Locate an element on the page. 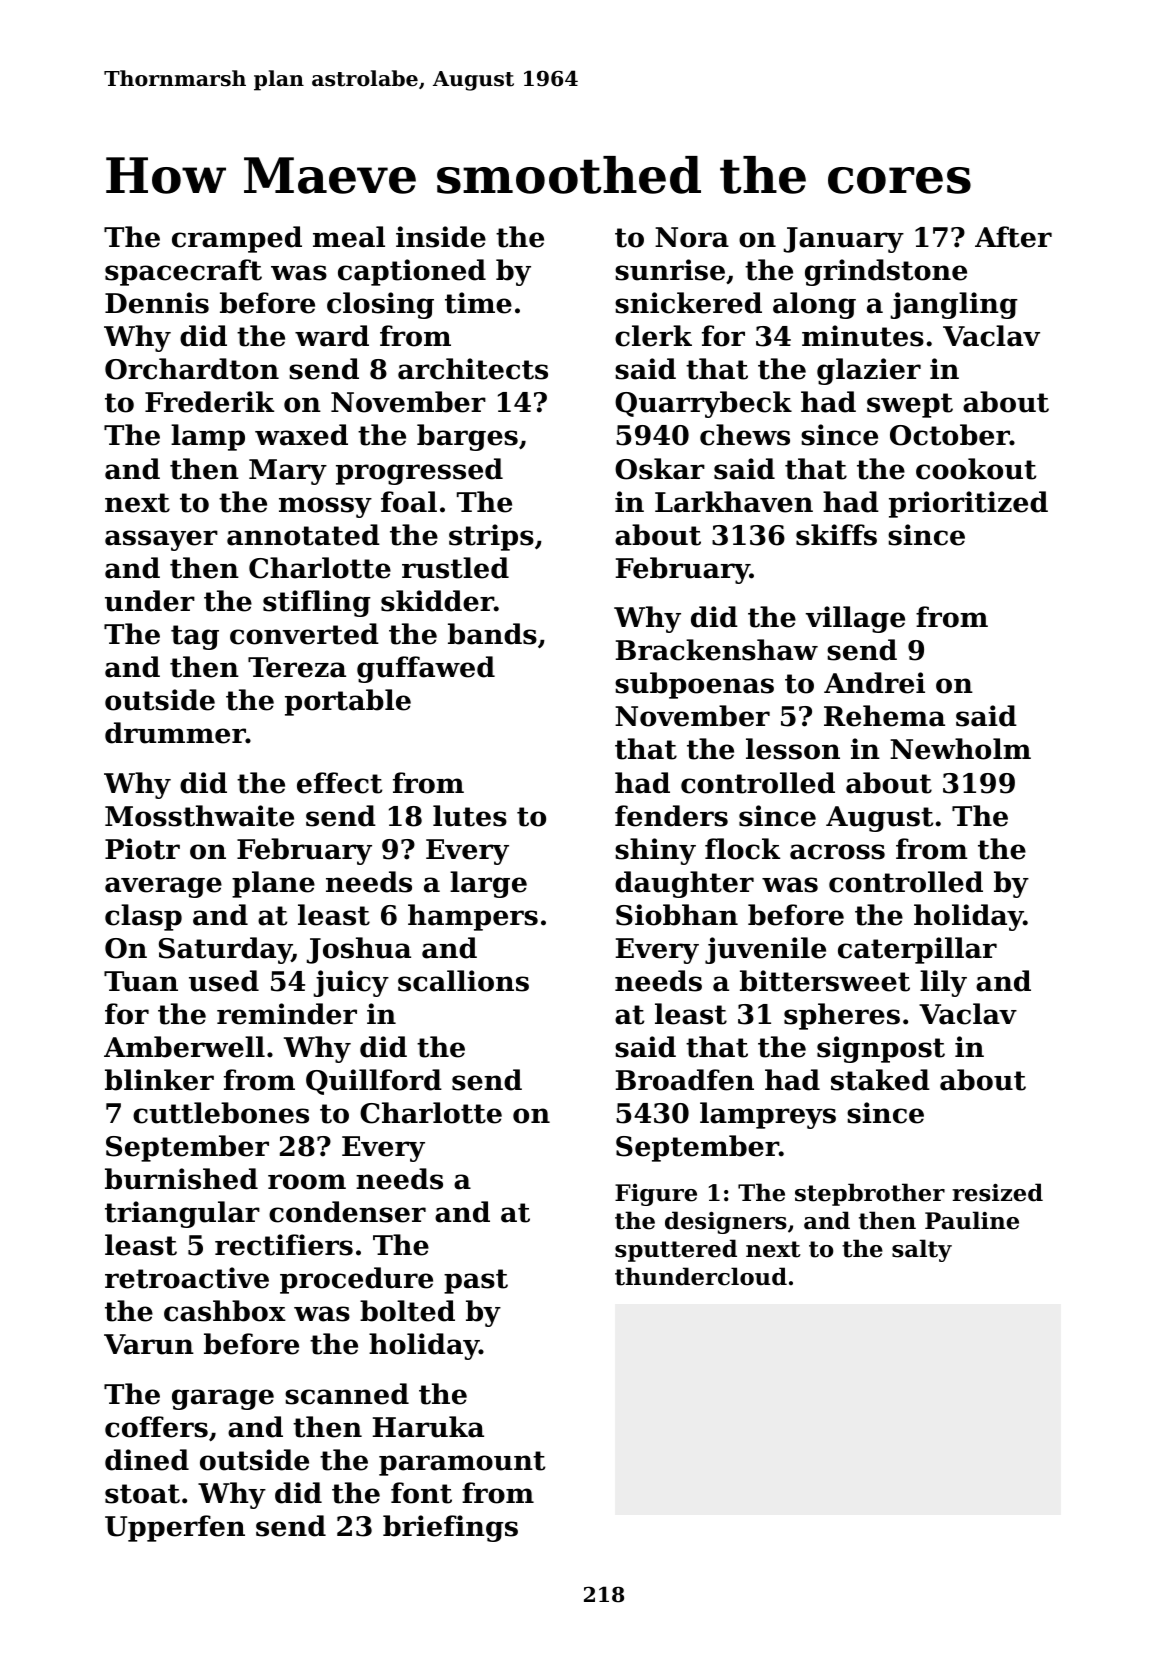  scallions is located at coordinates (463, 981).
